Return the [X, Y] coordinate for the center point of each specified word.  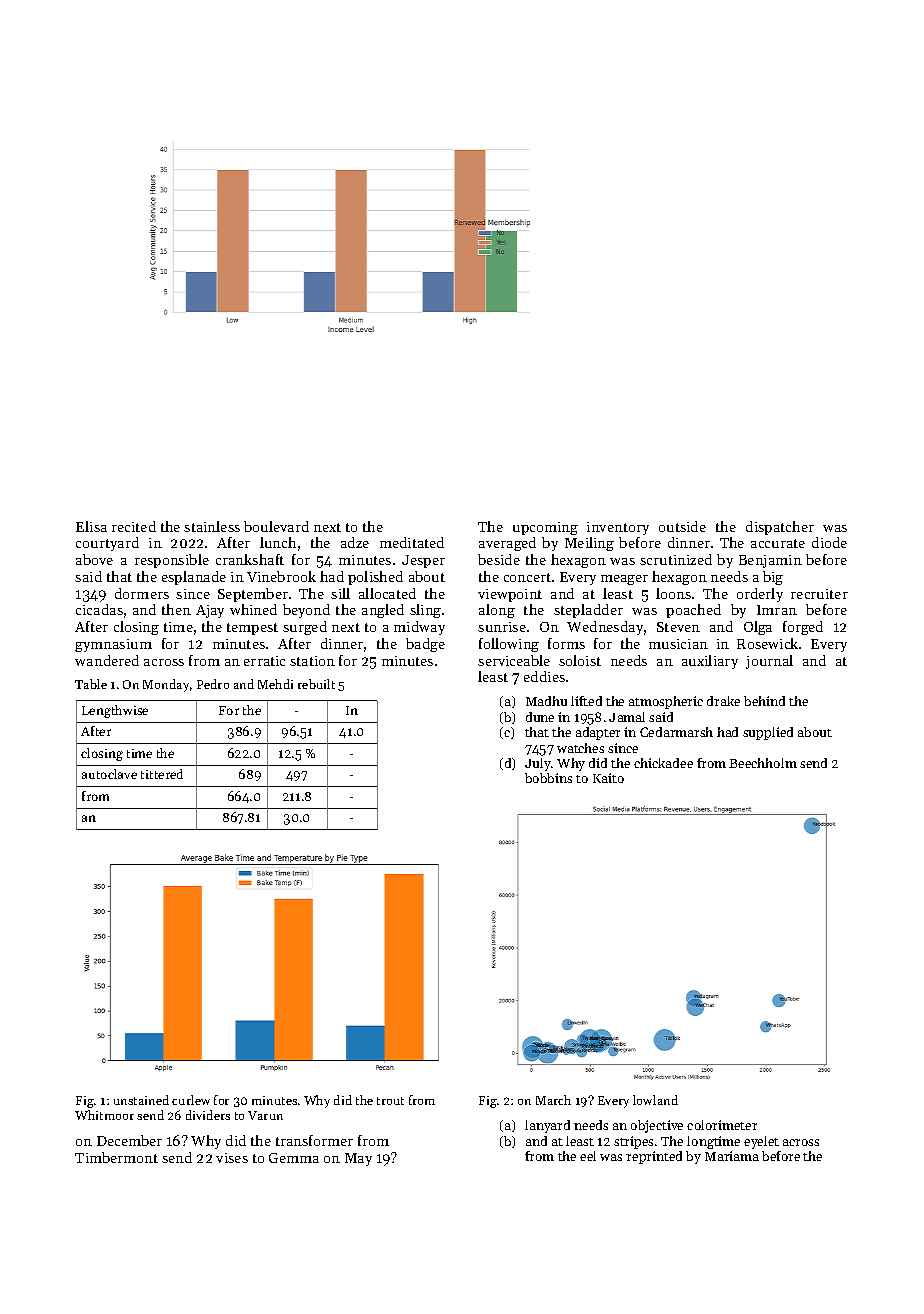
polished [375, 578]
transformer [314, 1140]
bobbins [548, 778]
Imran [777, 610]
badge [425, 645]
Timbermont [116, 1157]
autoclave [109, 774]
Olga [758, 628]
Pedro [213, 684]
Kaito [608, 778]
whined [253, 609]
